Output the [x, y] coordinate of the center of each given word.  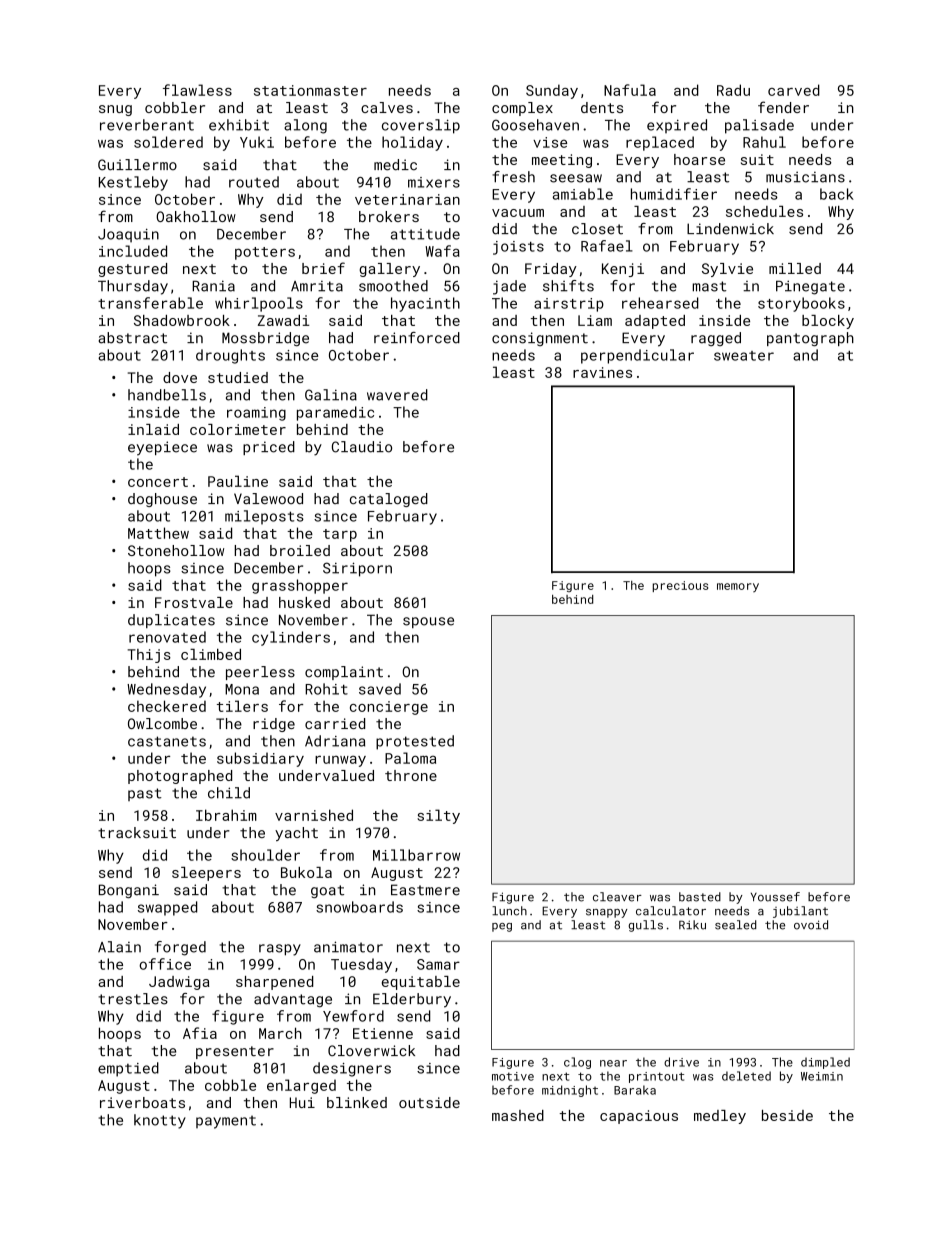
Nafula [630, 90]
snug [115, 110]
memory [738, 587]
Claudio [362, 447]
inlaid [153, 429]
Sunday [552, 91]
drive [681, 1062]
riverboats [142, 1102]
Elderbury [412, 1000]
